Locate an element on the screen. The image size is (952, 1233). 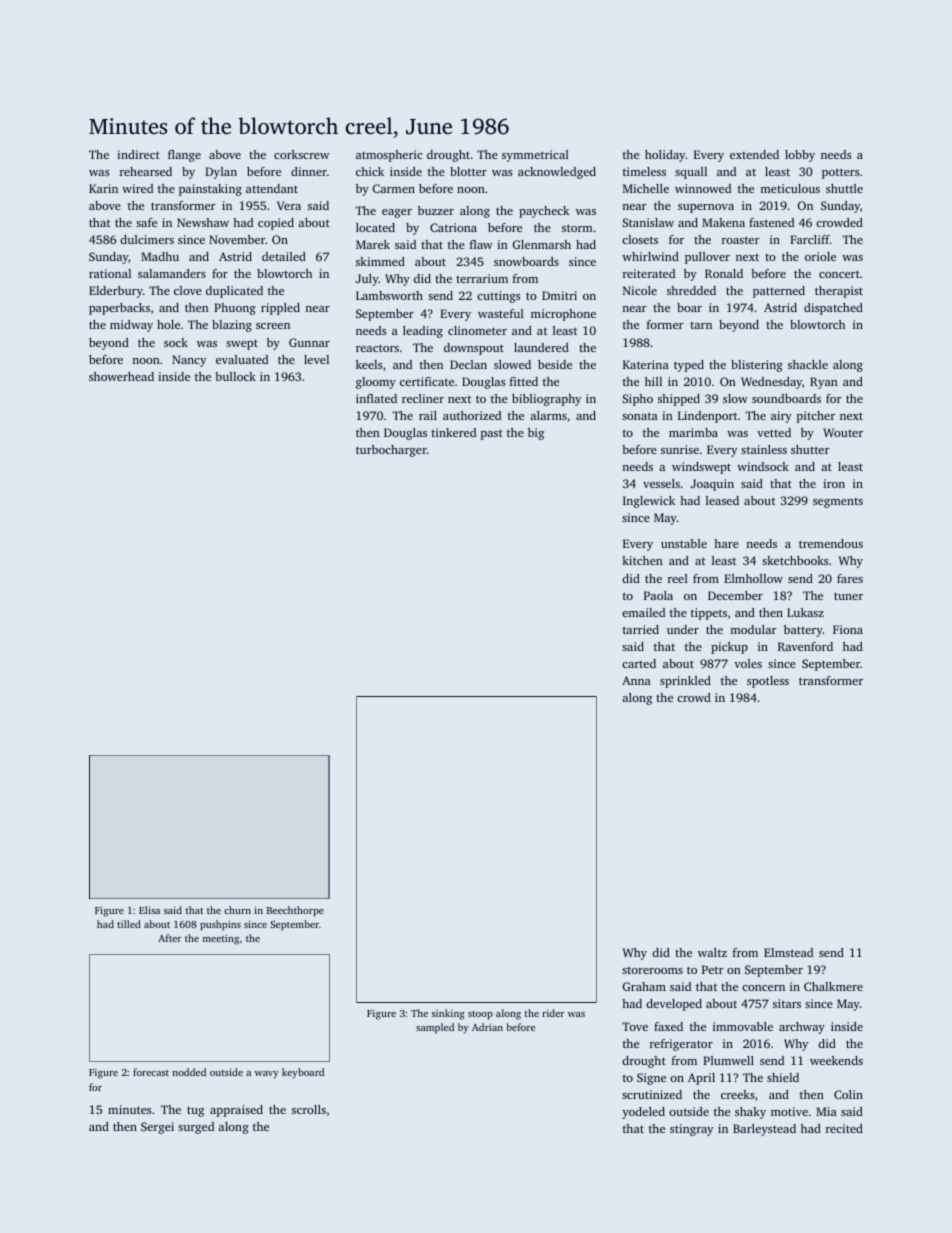
symmetrical is located at coordinates (535, 156).
